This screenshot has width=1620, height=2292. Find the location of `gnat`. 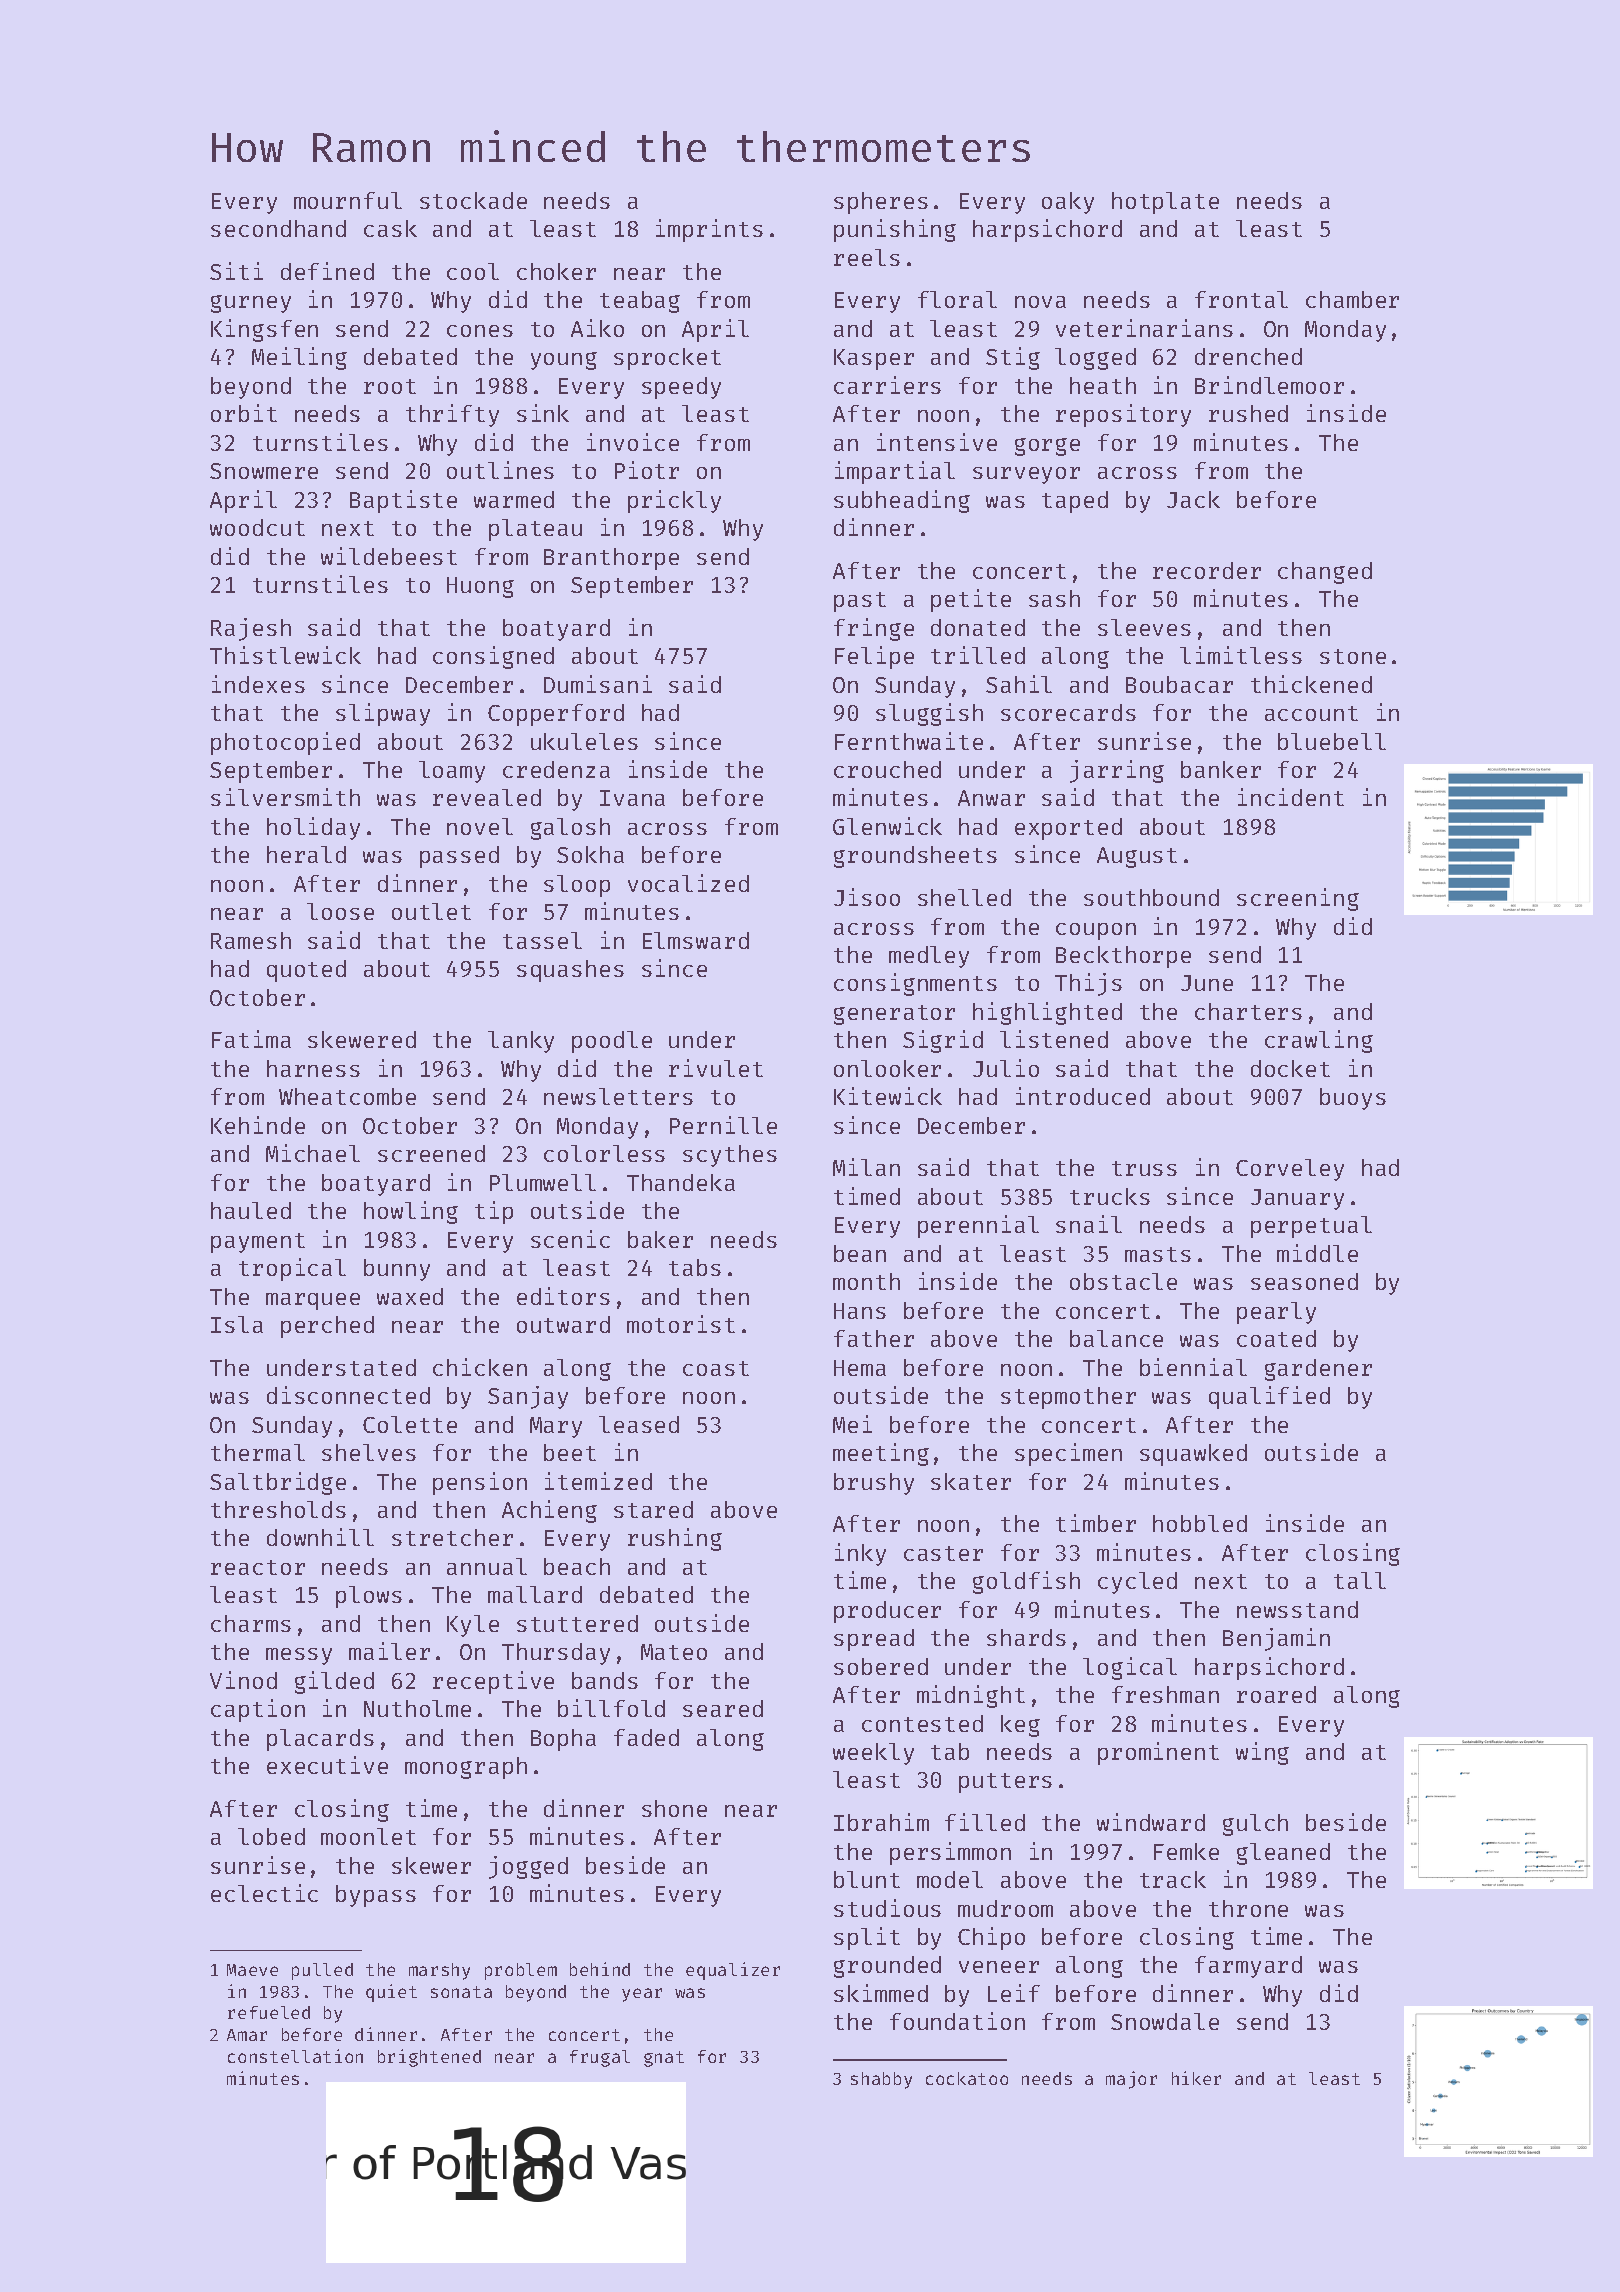

gnat is located at coordinates (664, 2059).
